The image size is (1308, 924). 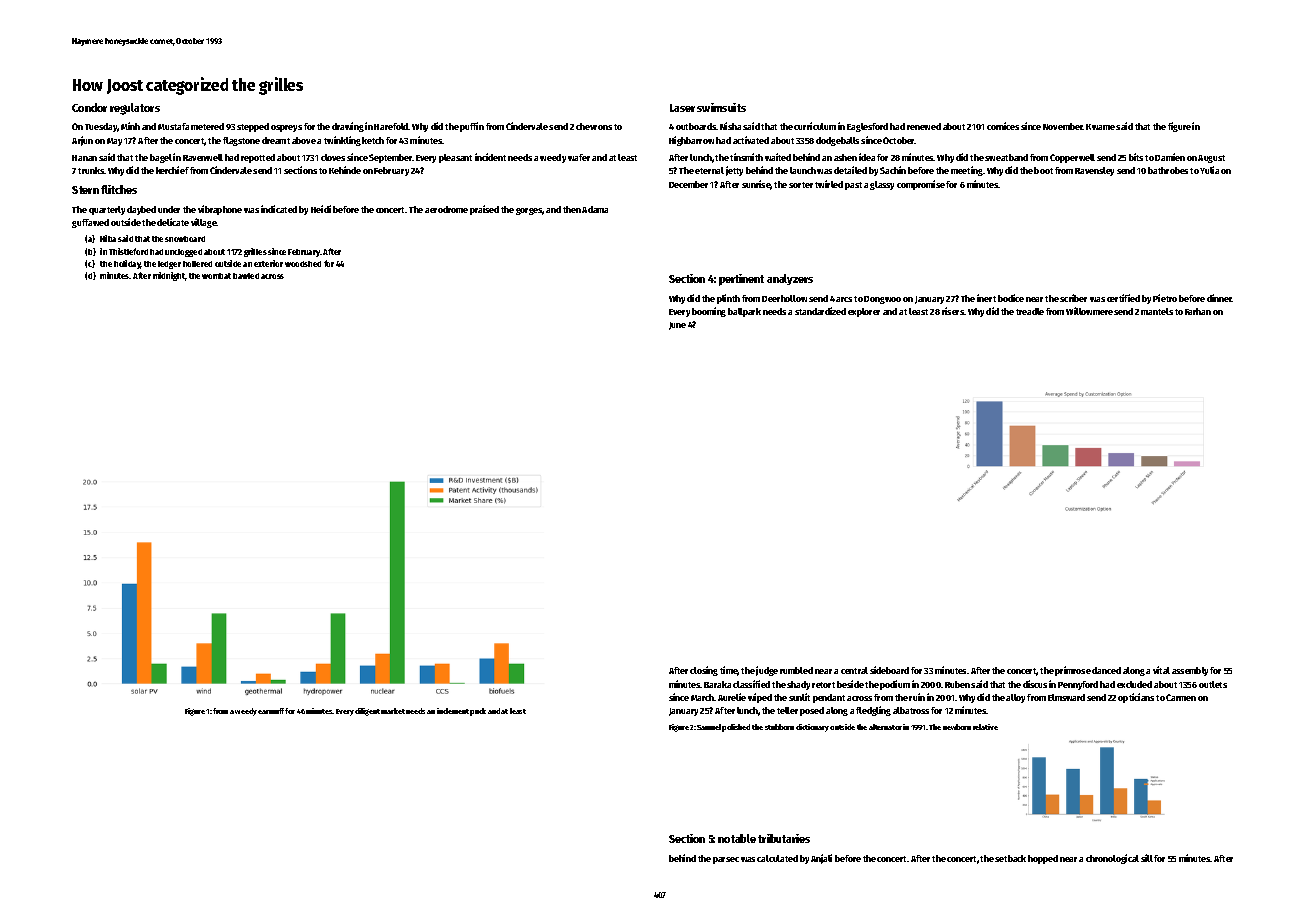 What do you see at coordinates (169, 209) in the screenshot?
I see `under` at bounding box center [169, 209].
